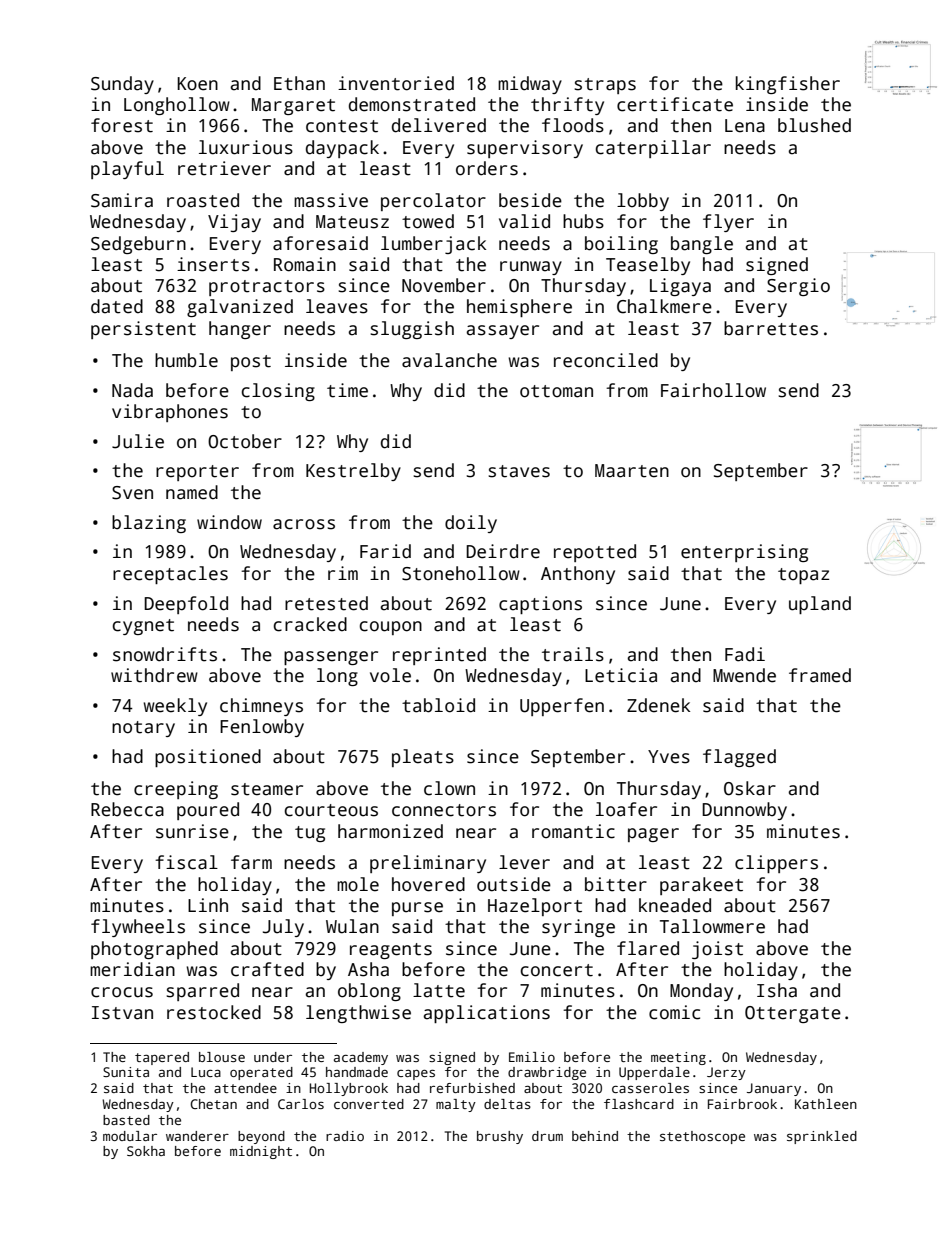 This screenshot has width=952, height=1233. What do you see at coordinates (197, 84) in the screenshot?
I see `Koen` at bounding box center [197, 84].
